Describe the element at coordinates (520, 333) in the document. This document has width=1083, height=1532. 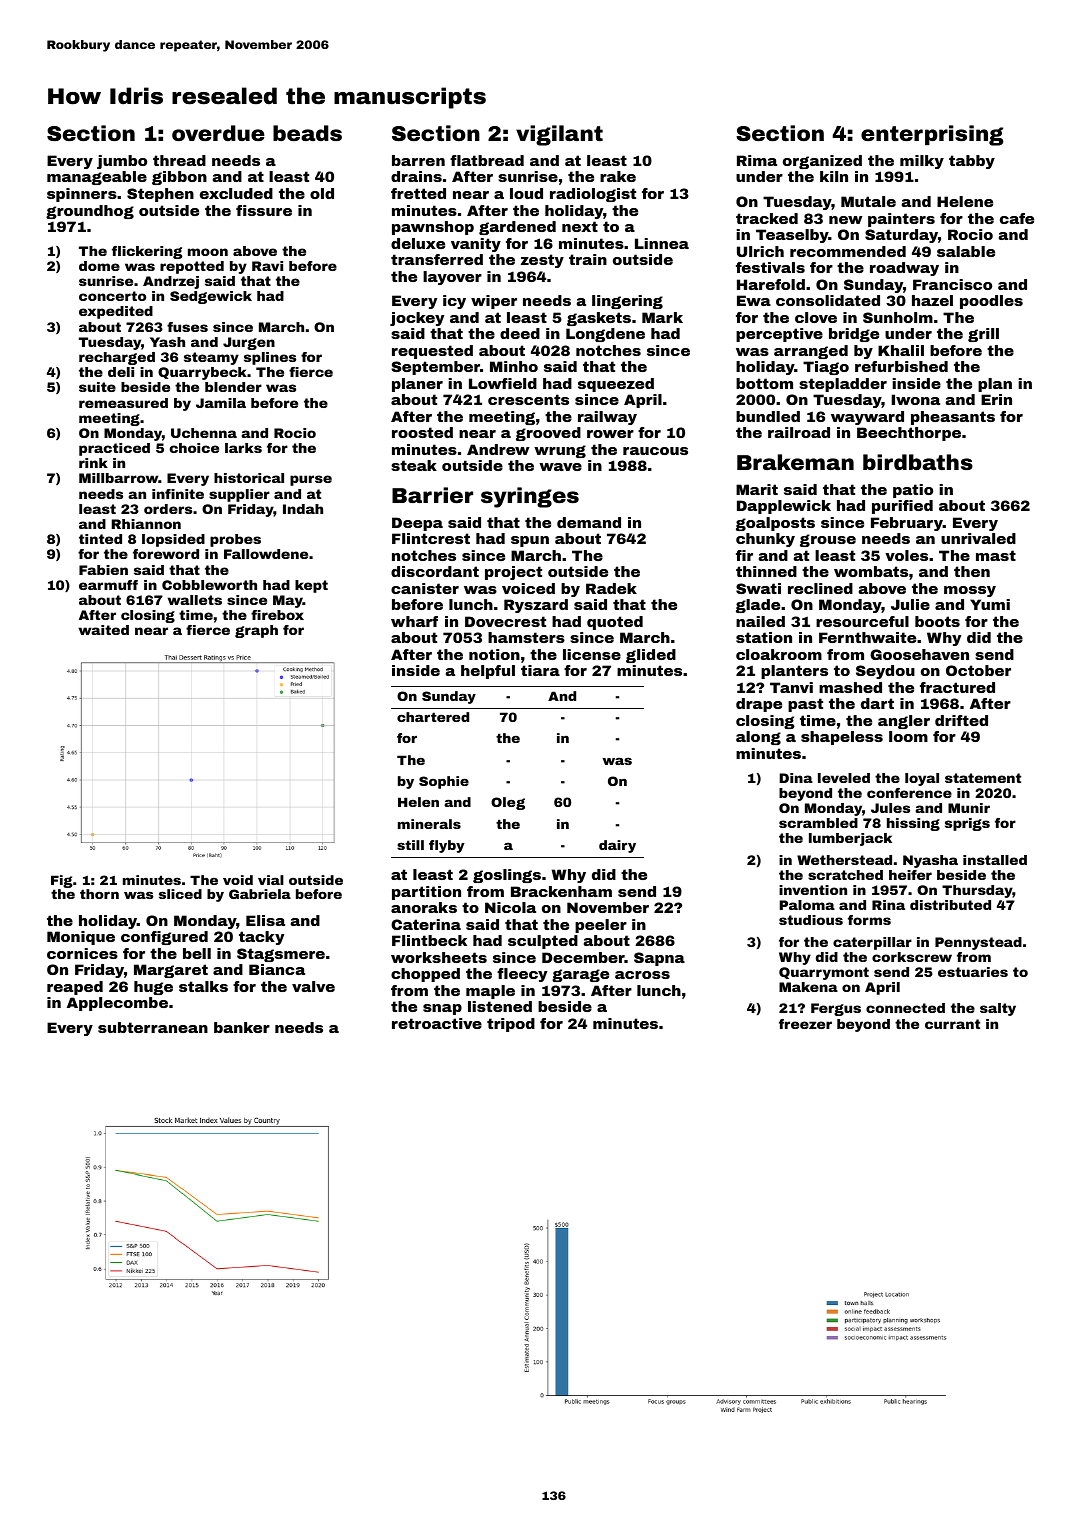
I see `deed` at that location.
